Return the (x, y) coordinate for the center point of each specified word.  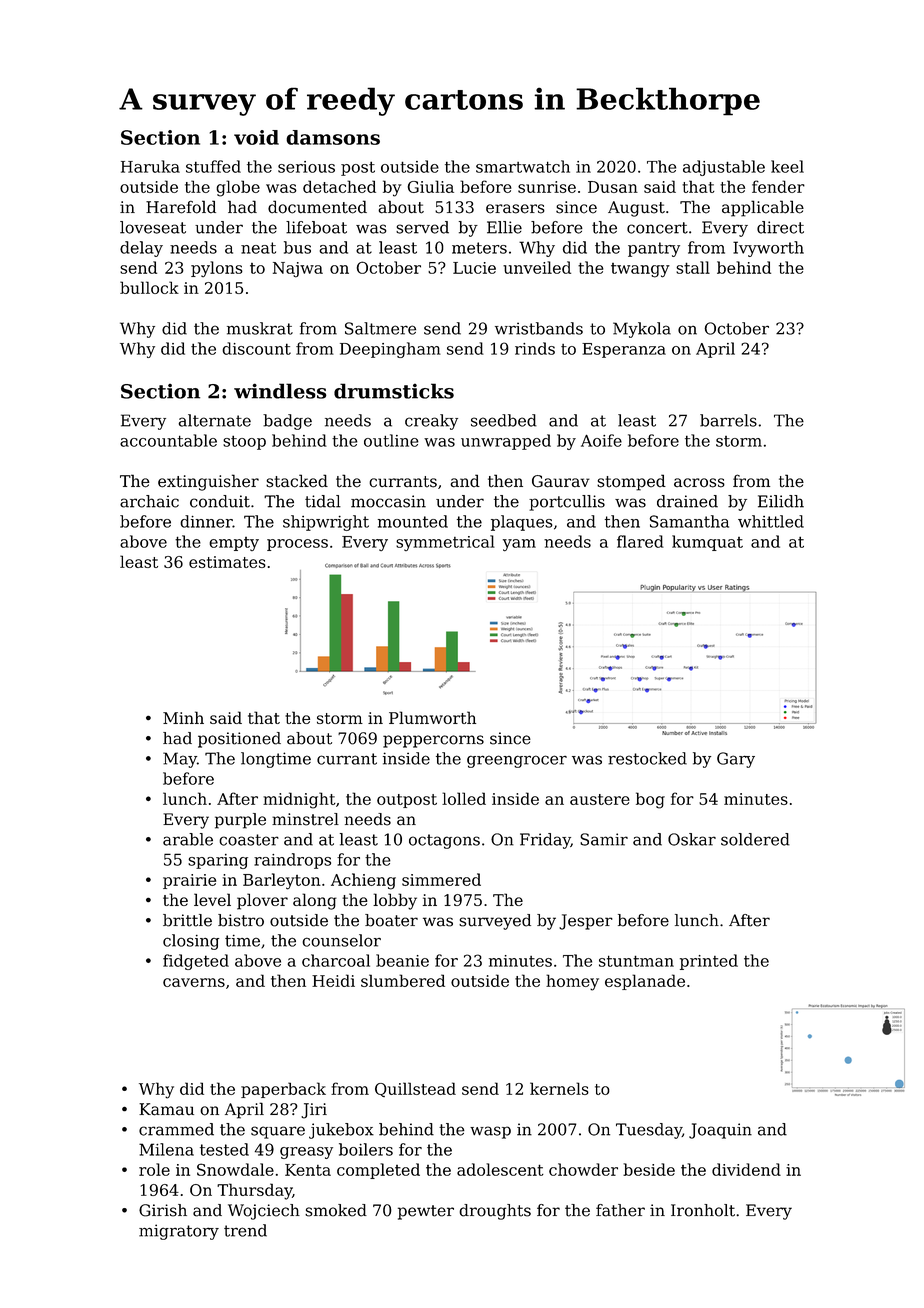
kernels (559, 1088)
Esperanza (624, 350)
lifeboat (316, 227)
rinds (535, 348)
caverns (194, 982)
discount (256, 348)
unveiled (537, 267)
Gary (736, 760)
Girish (163, 1210)
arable (188, 839)
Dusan (613, 187)
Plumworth (432, 717)
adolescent (500, 1169)
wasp (490, 1132)
